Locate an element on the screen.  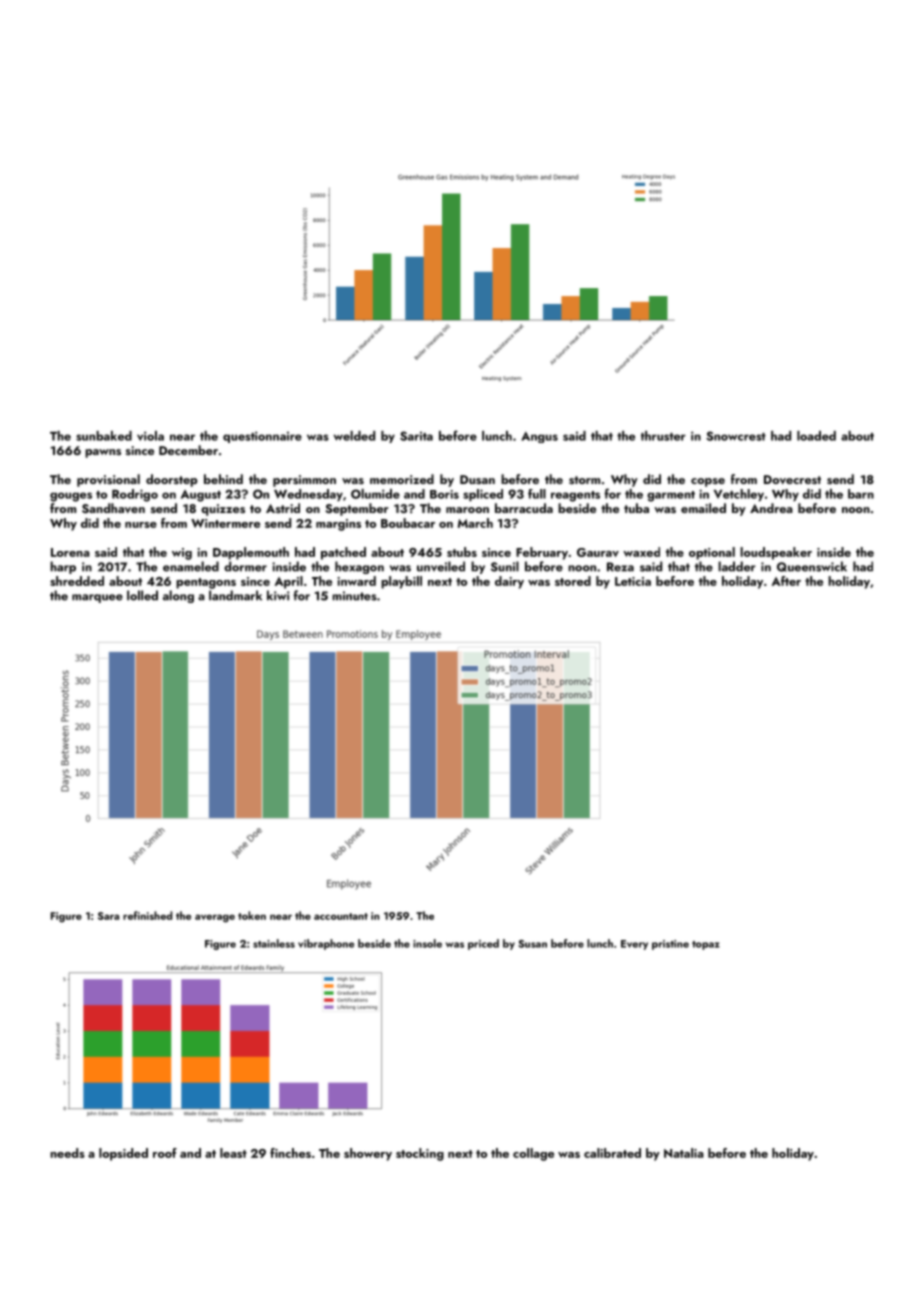
finches is located at coordinates (290, 1153).
